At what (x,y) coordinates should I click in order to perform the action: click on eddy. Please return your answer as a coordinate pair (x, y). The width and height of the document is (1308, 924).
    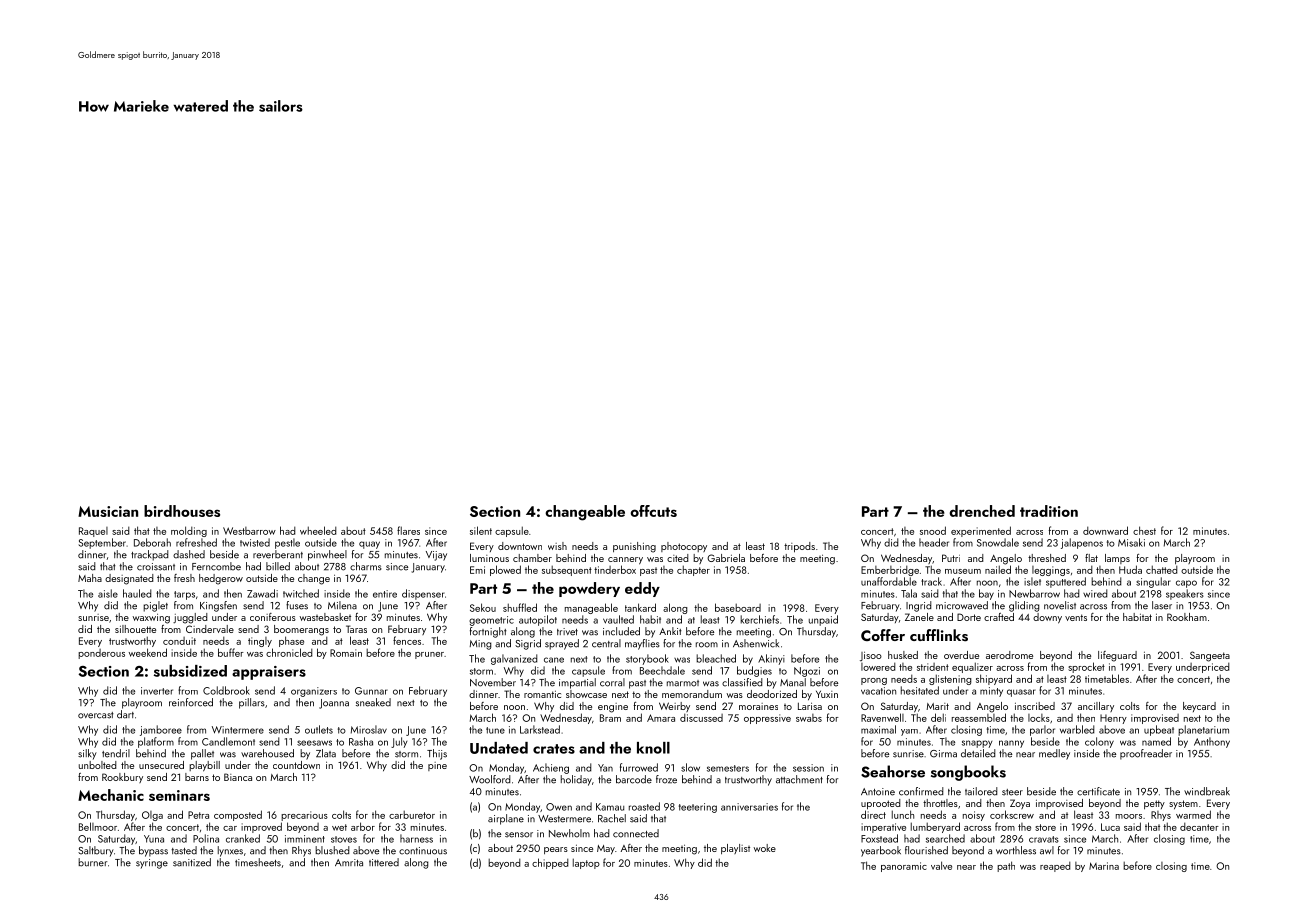
    Looking at the image, I should click on (642, 589).
